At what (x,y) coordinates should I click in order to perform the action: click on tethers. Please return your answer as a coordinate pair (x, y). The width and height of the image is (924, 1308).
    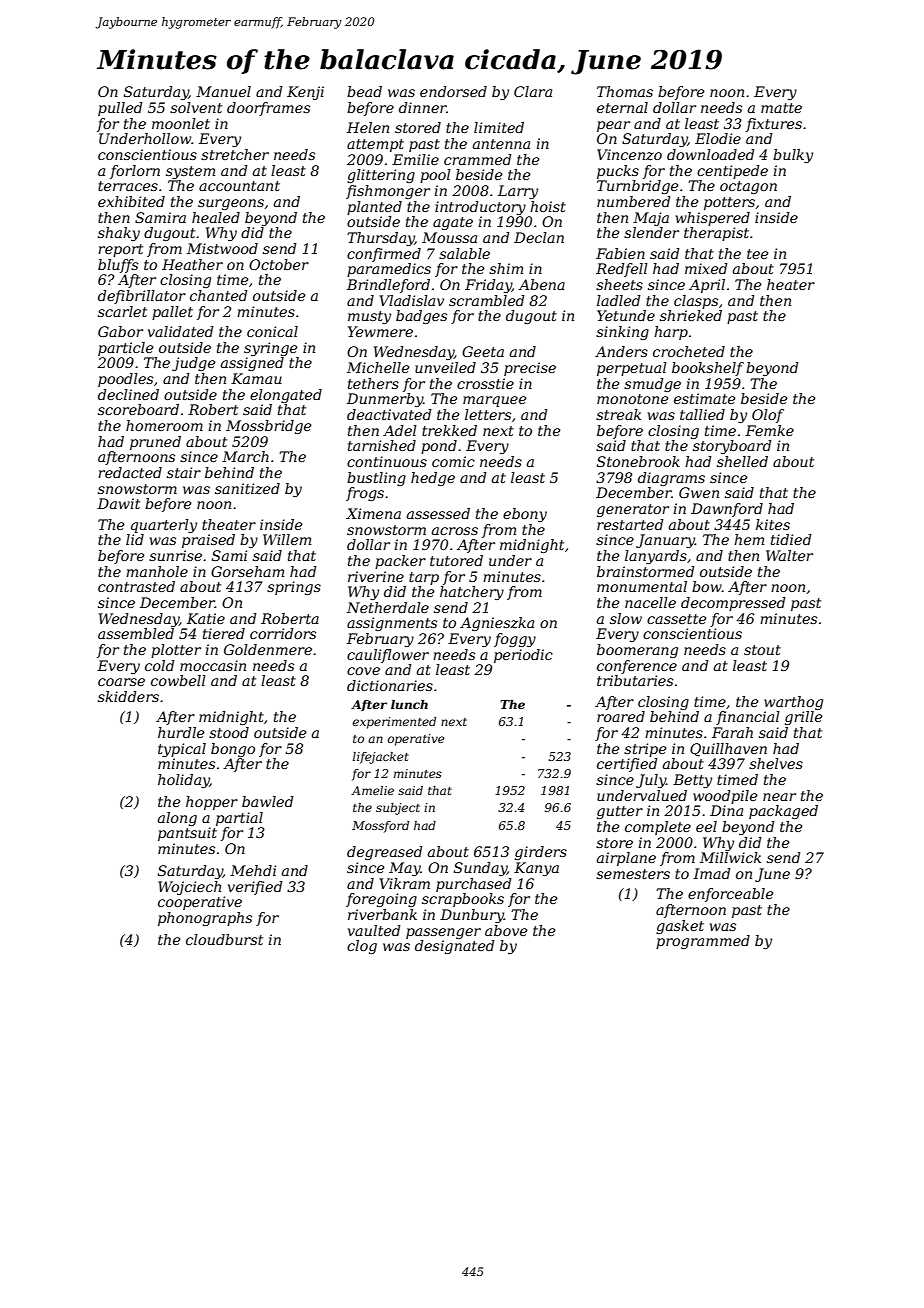
    Looking at the image, I should click on (373, 383).
